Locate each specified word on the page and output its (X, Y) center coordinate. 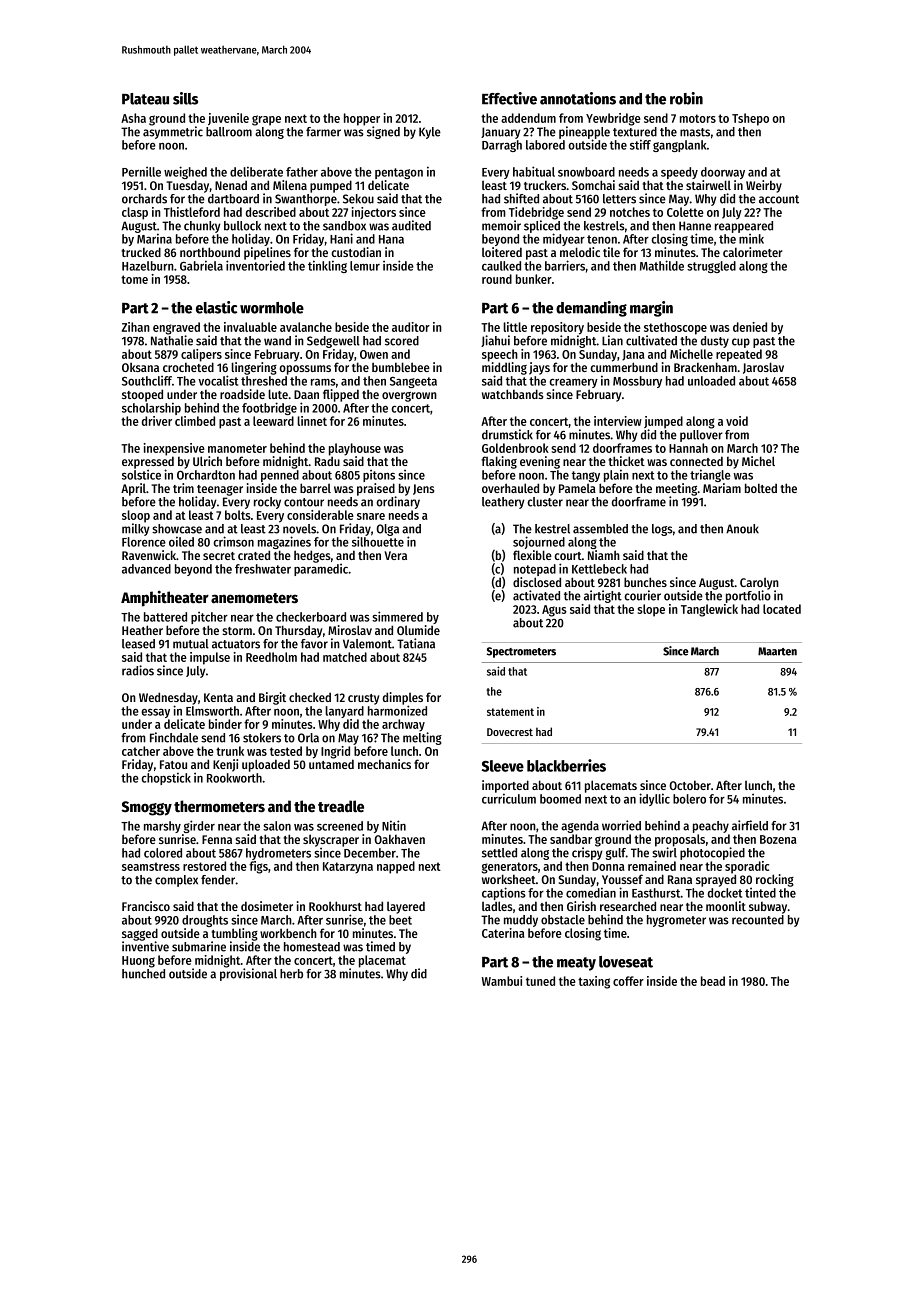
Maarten (777, 651)
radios (138, 670)
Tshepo (750, 119)
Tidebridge (536, 213)
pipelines (267, 253)
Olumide (418, 630)
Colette (685, 212)
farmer (323, 132)
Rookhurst (335, 906)
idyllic (654, 799)
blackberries (566, 765)
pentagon (399, 173)
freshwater (263, 569)
